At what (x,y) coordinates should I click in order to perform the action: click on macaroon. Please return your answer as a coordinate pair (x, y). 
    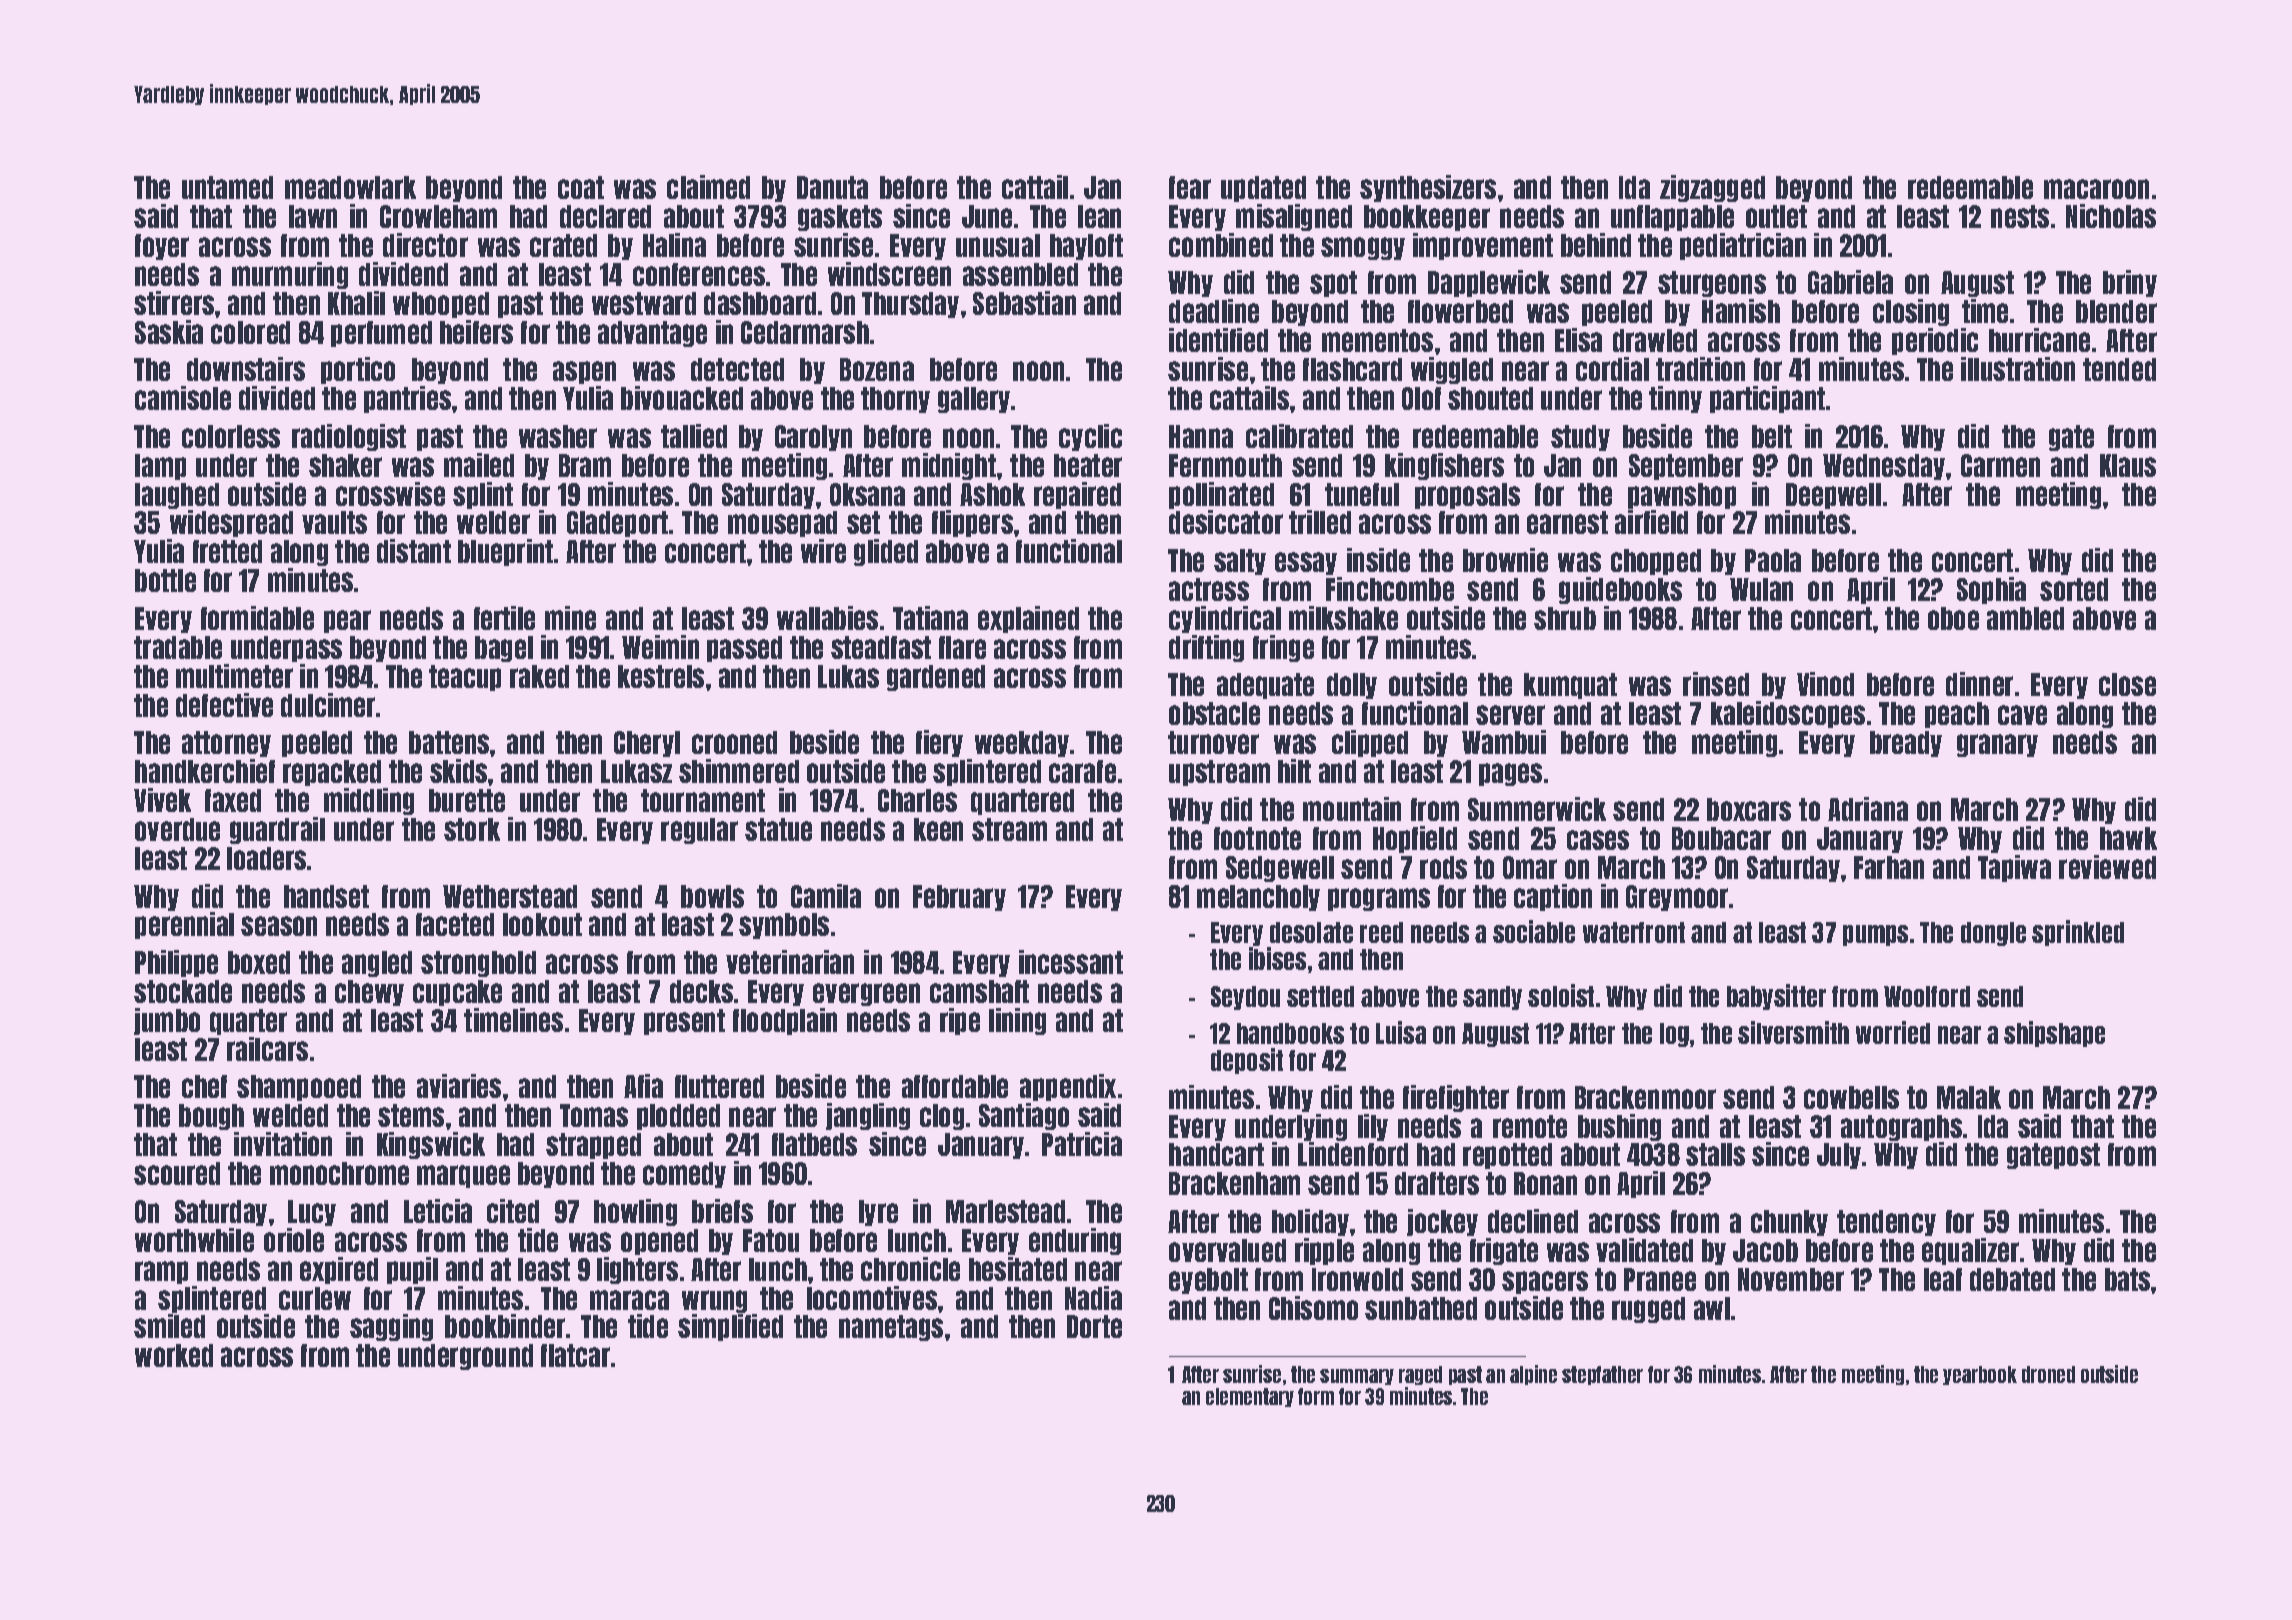
    Looking at the image, I should click on (2096, 189).
